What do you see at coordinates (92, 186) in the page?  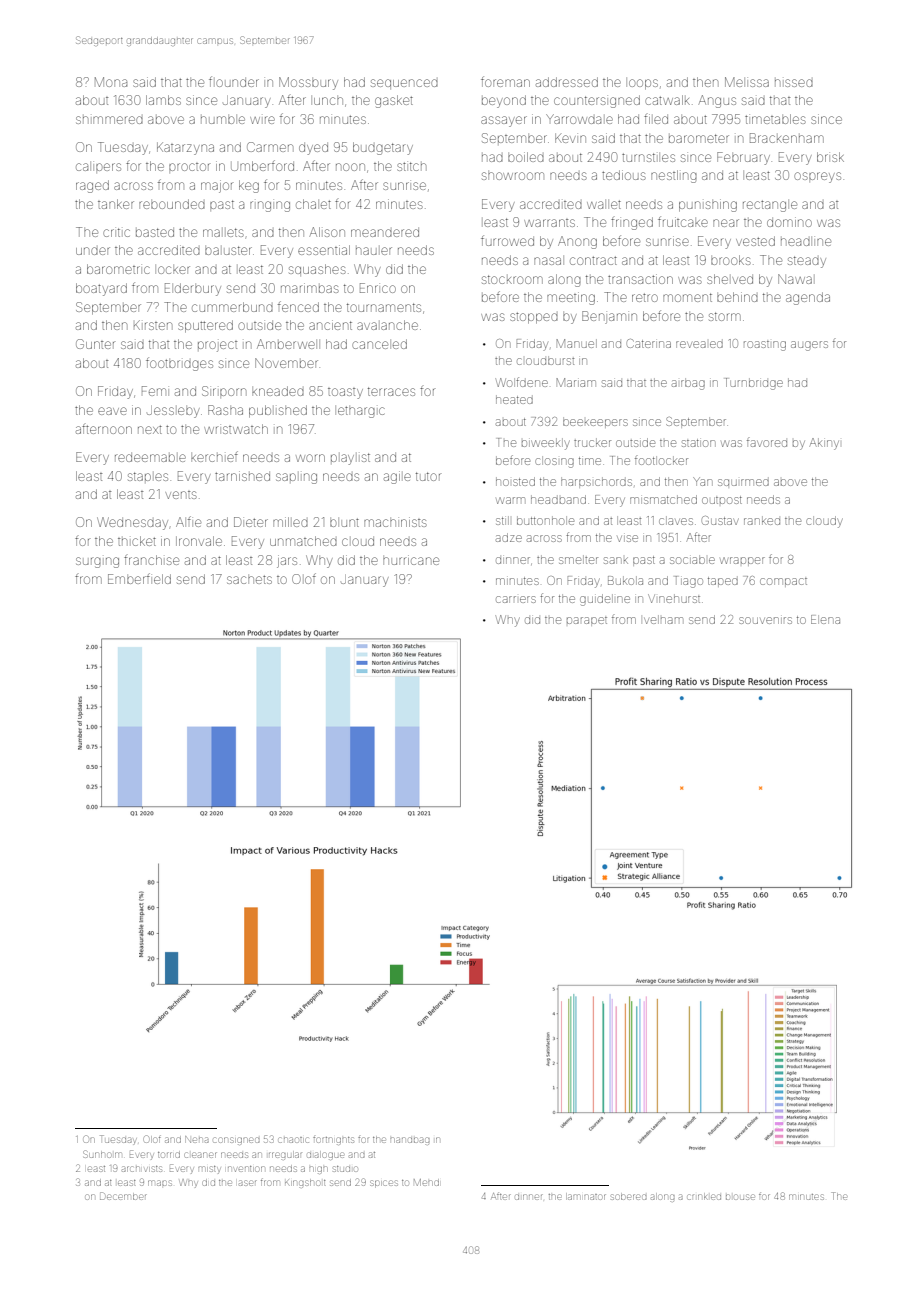 I see `raged` at bounding box center [92, 186].
